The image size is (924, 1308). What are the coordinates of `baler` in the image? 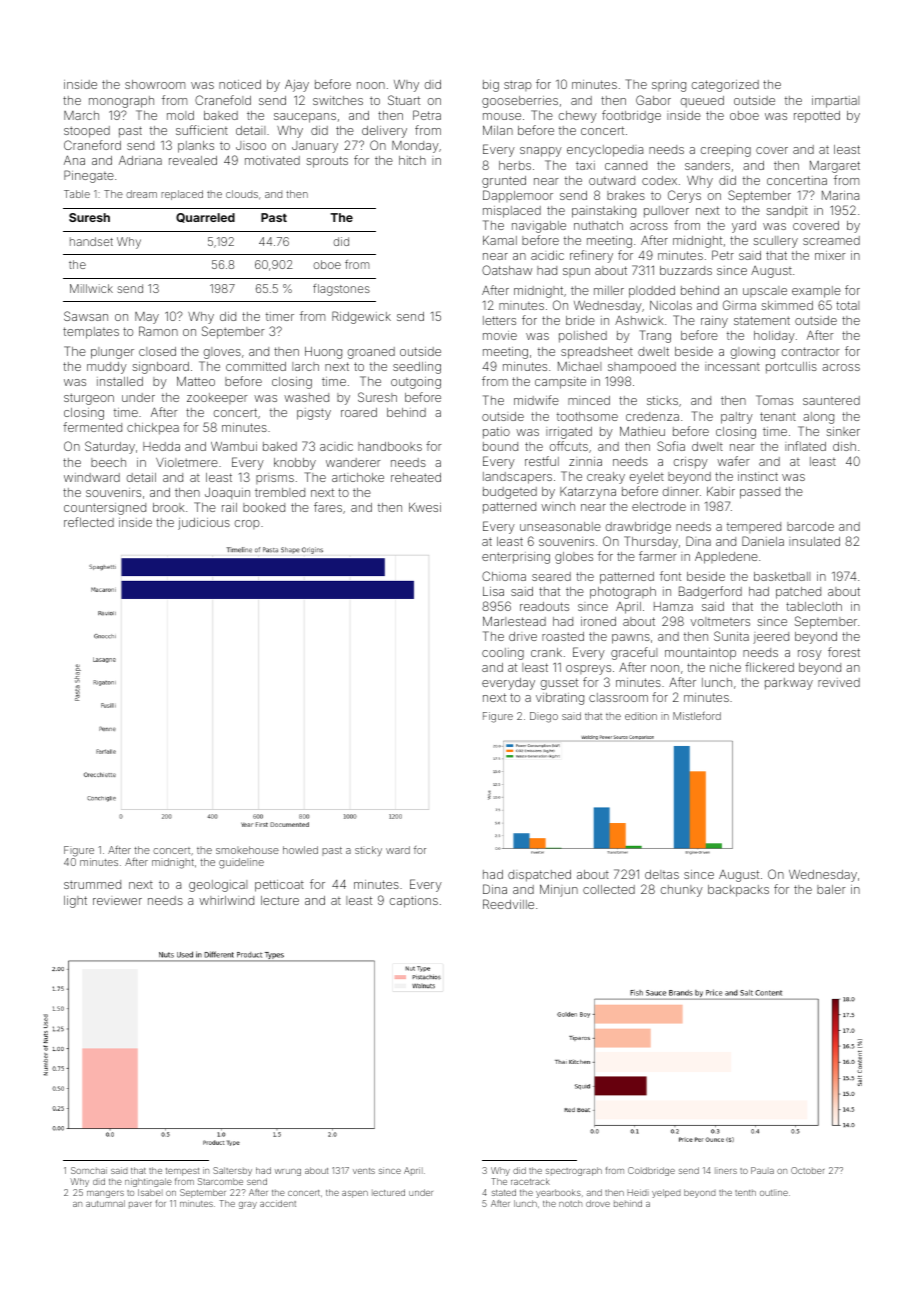 It's located at (831, 889).
